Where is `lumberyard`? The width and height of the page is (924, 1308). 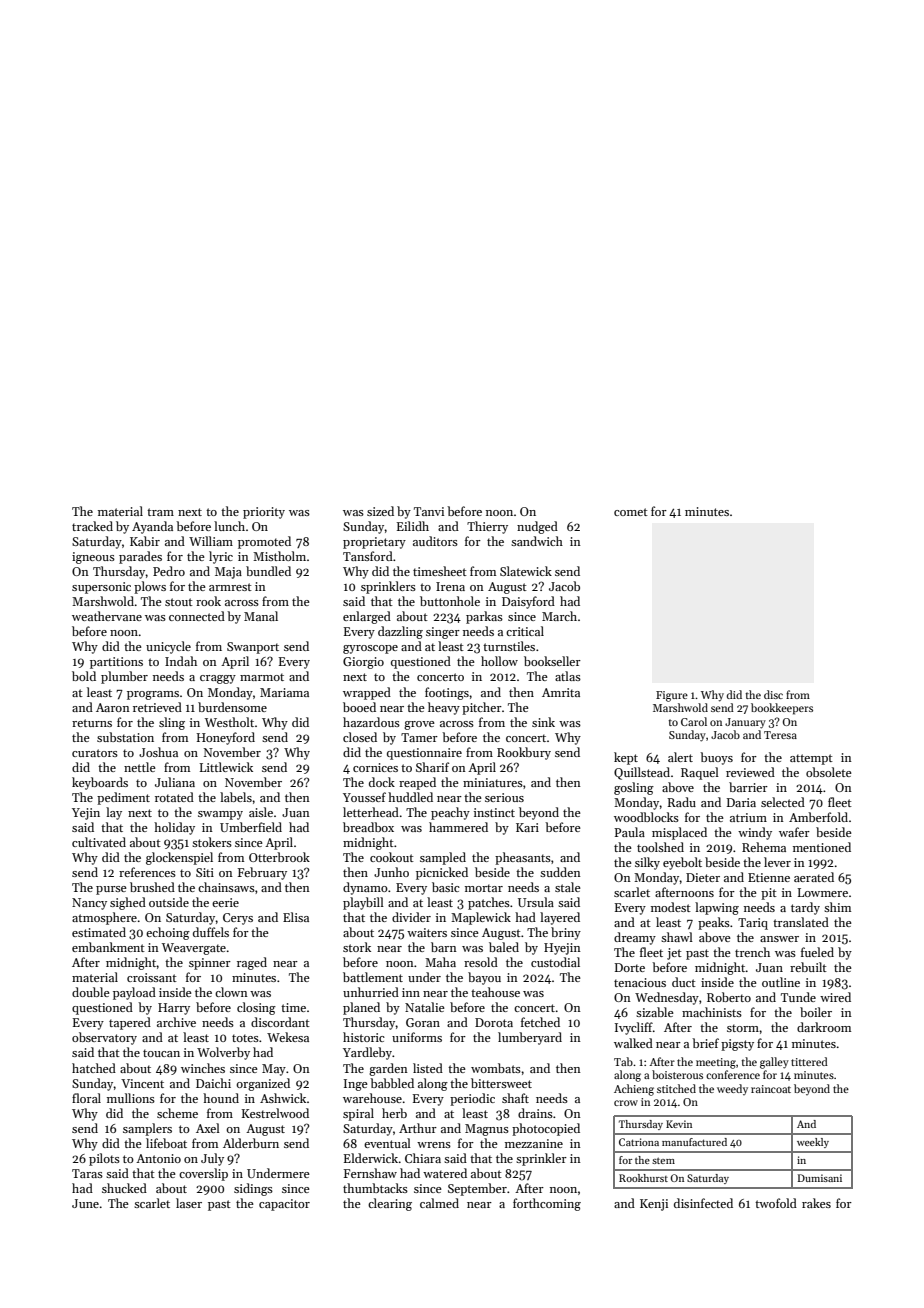 lumberyard is located at coordinates (530, 1038).
